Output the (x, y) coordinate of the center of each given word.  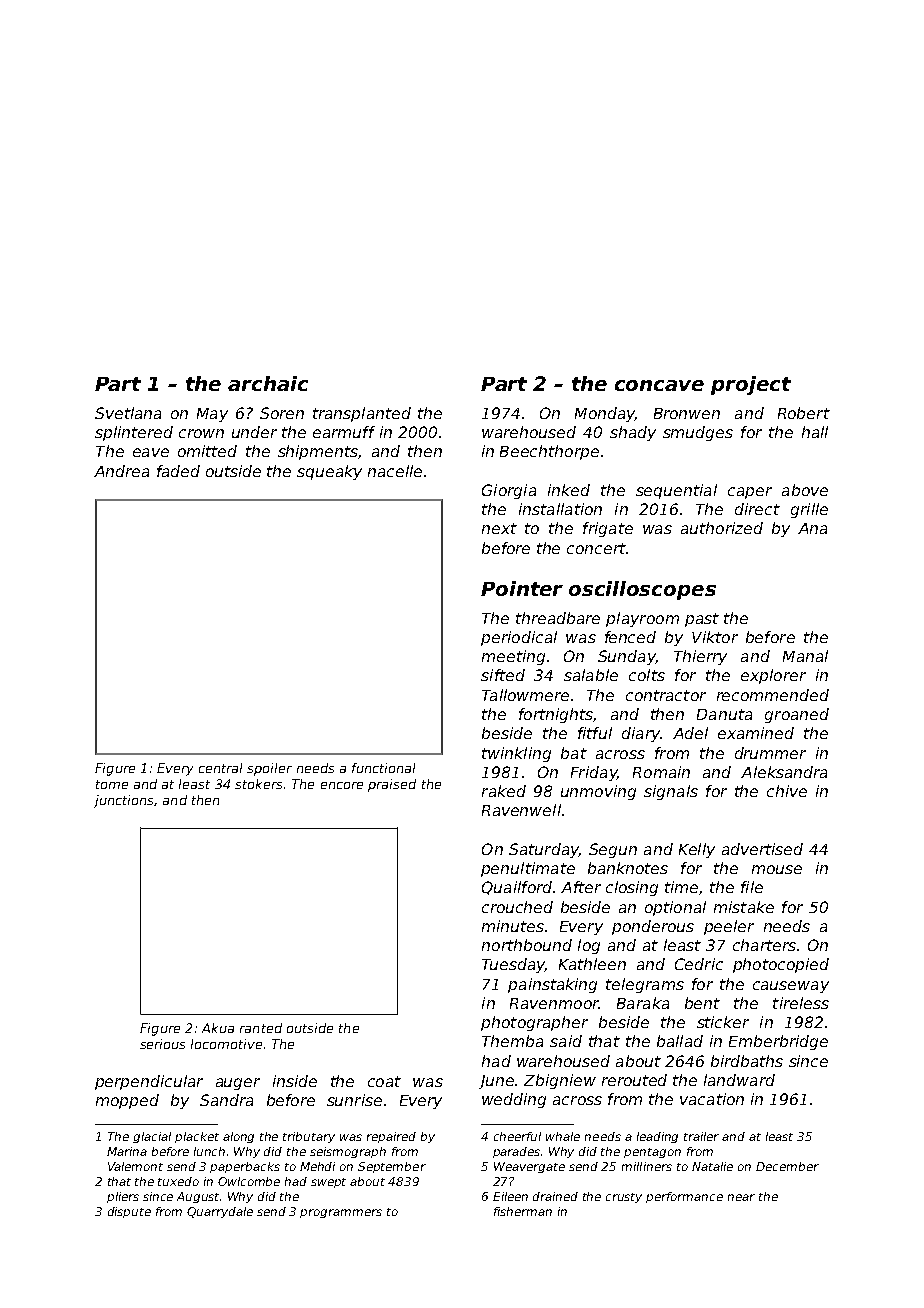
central (220, 768)
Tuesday (513, 965)
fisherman (523, 1211)
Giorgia (509, 491)
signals (671, 792)
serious (162, 1044)
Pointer (522, 588)
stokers (258, 784)
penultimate (528, 869)
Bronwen (687, 413)
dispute (129, 1212)
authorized (722, 528)
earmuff (344, 432)
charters (764, 945)
